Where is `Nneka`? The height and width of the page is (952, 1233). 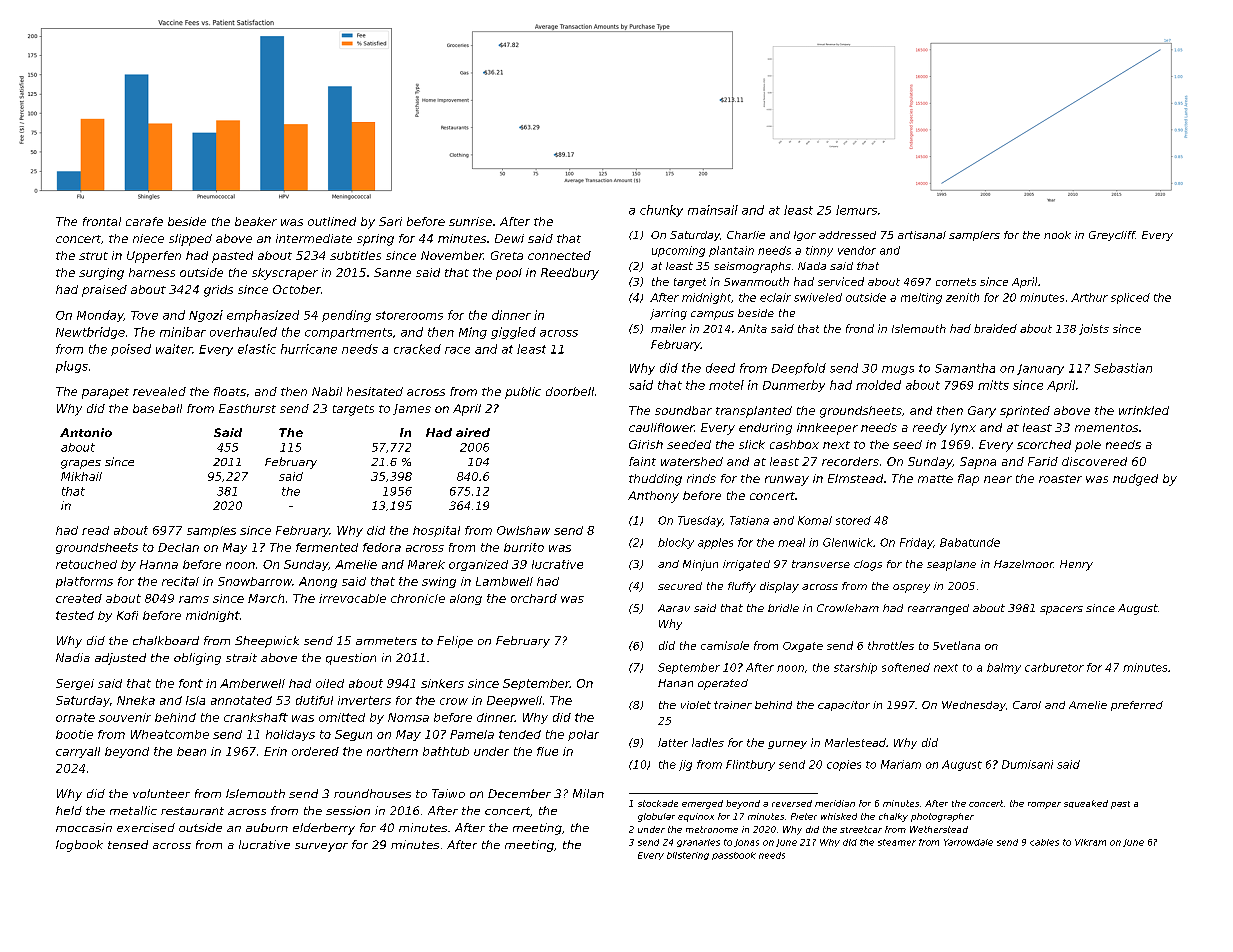 Nneka is located at coordinates (136, 700).
